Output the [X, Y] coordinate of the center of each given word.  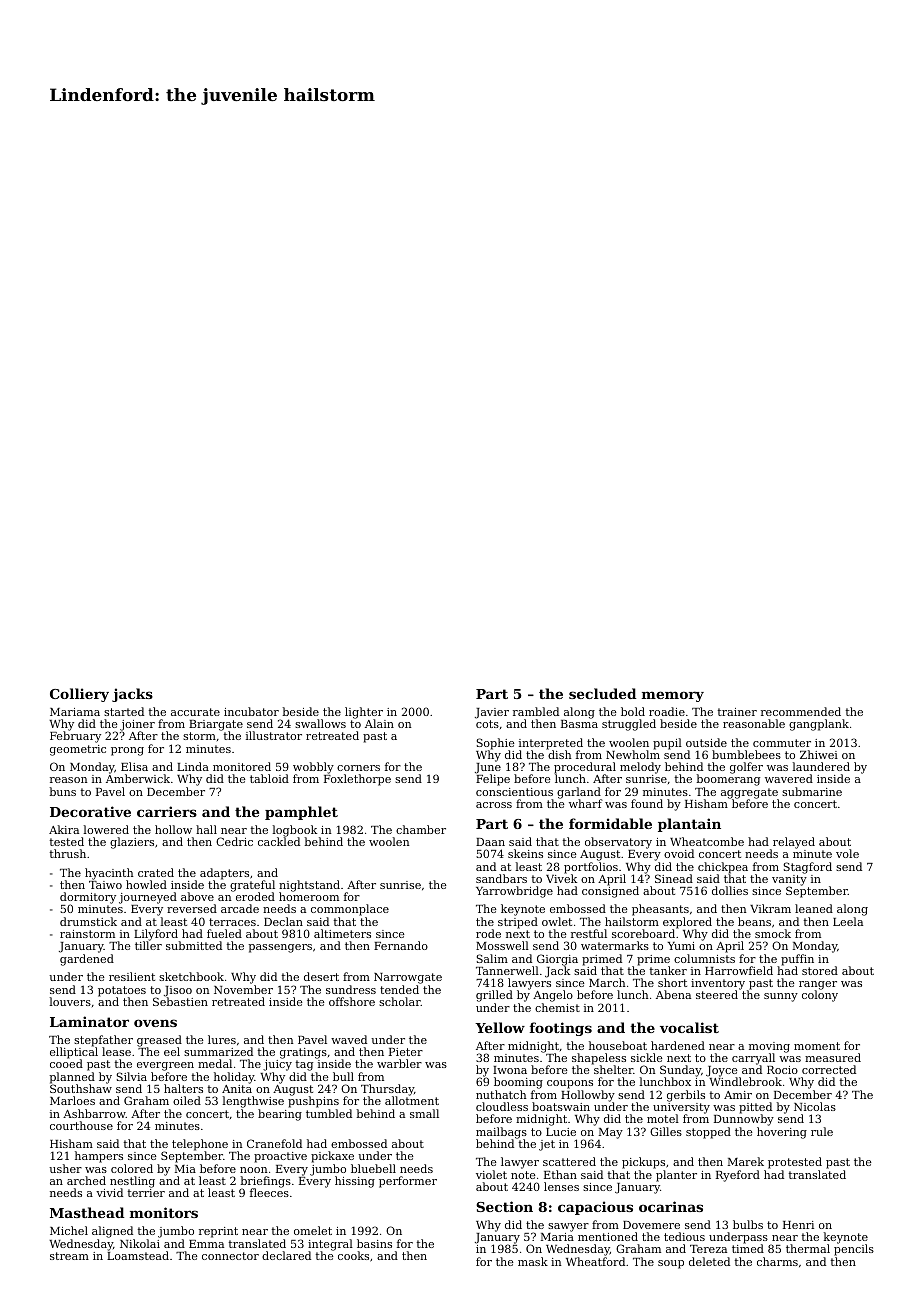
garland [579, 793]
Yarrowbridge [514, 892]
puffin [797, 960]
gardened [87, 960]
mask [533, 1261]
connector [230, 1256]
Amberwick [138, 779]
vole [847, 853]
